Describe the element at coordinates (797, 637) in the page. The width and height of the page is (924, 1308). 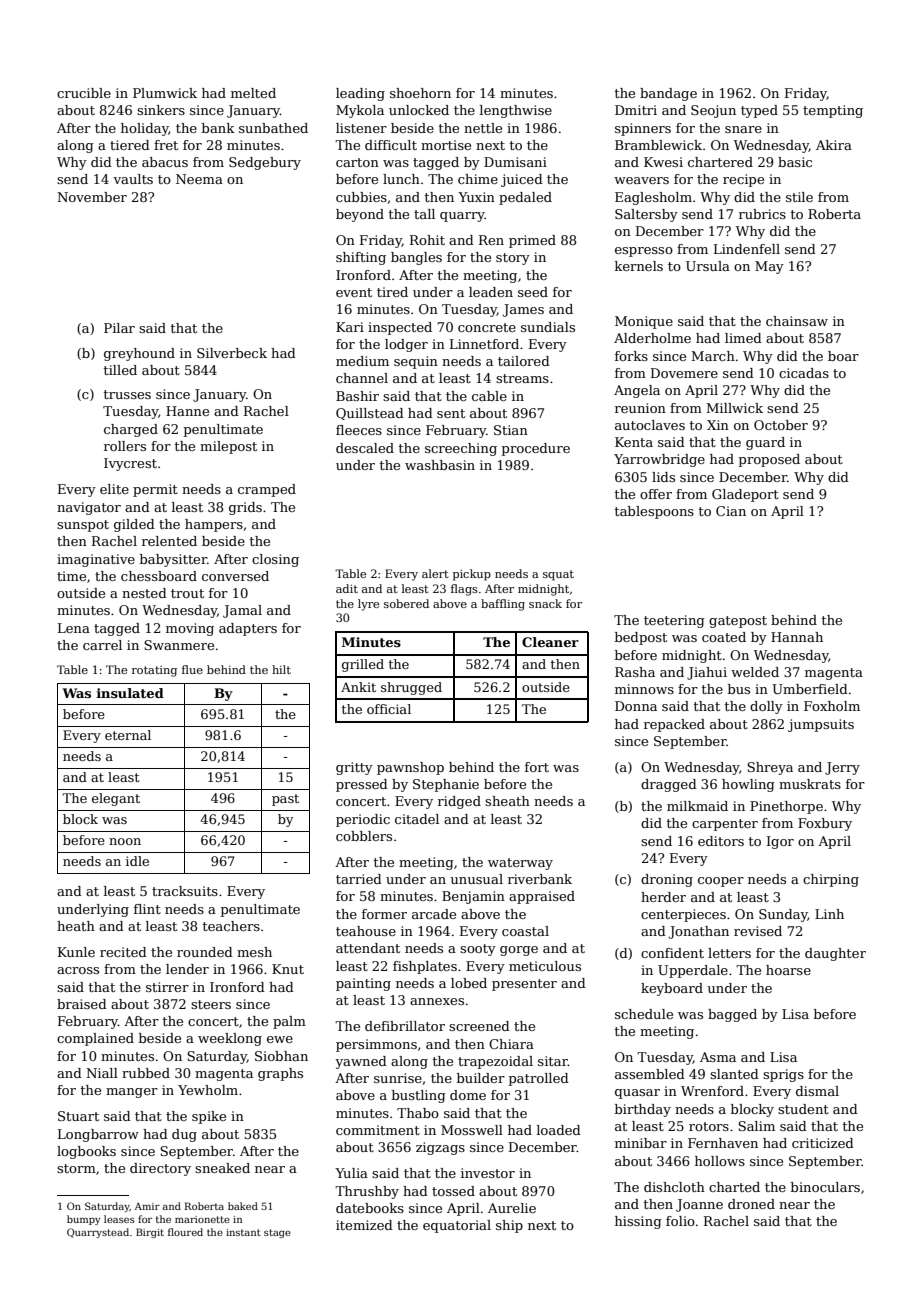
I see `Hannah` at that location.
